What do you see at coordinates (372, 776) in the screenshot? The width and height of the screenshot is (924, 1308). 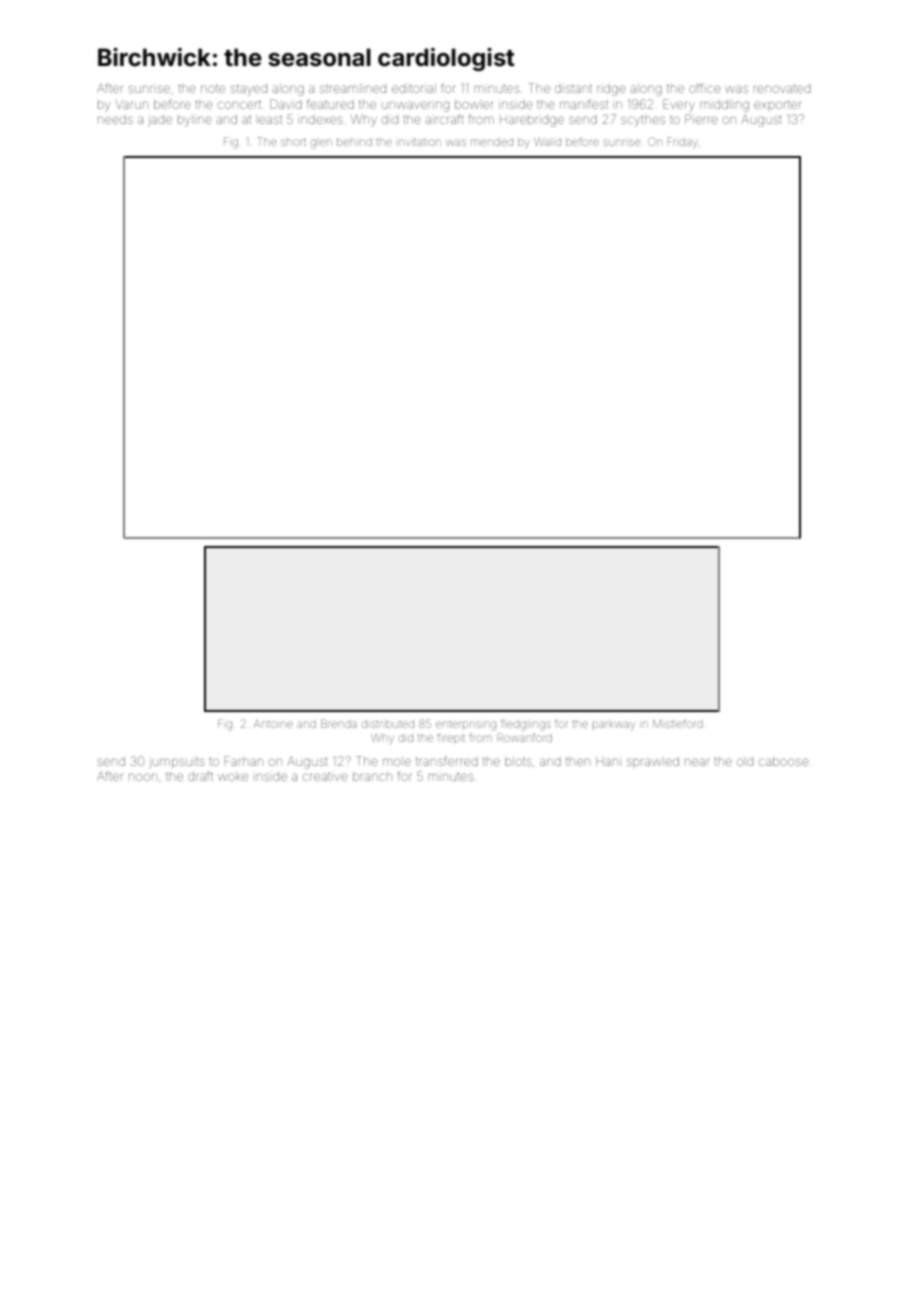 I see `branch` at bounding box center [372, 776].
